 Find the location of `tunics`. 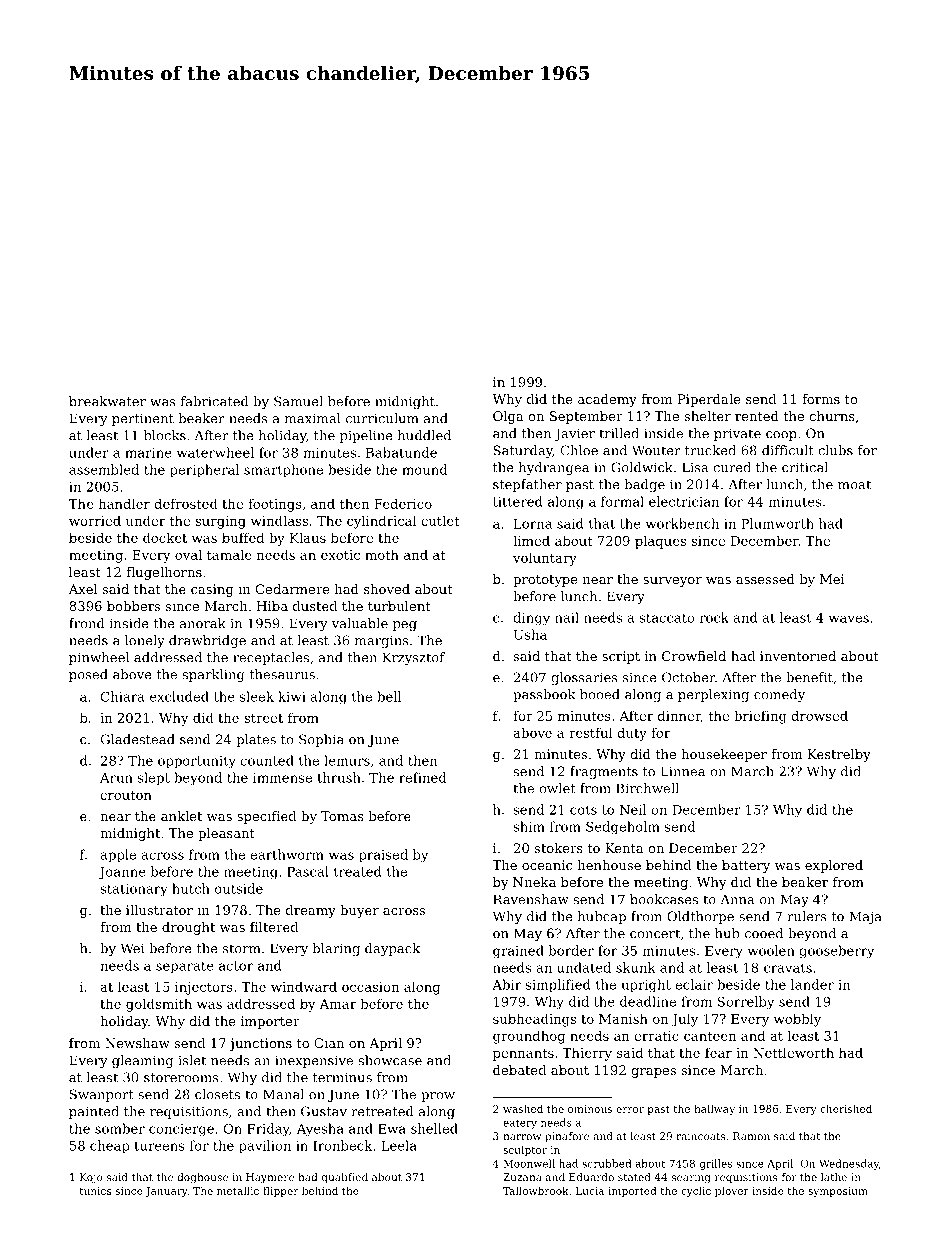

tunics is located at coordinates (96, 1191).
